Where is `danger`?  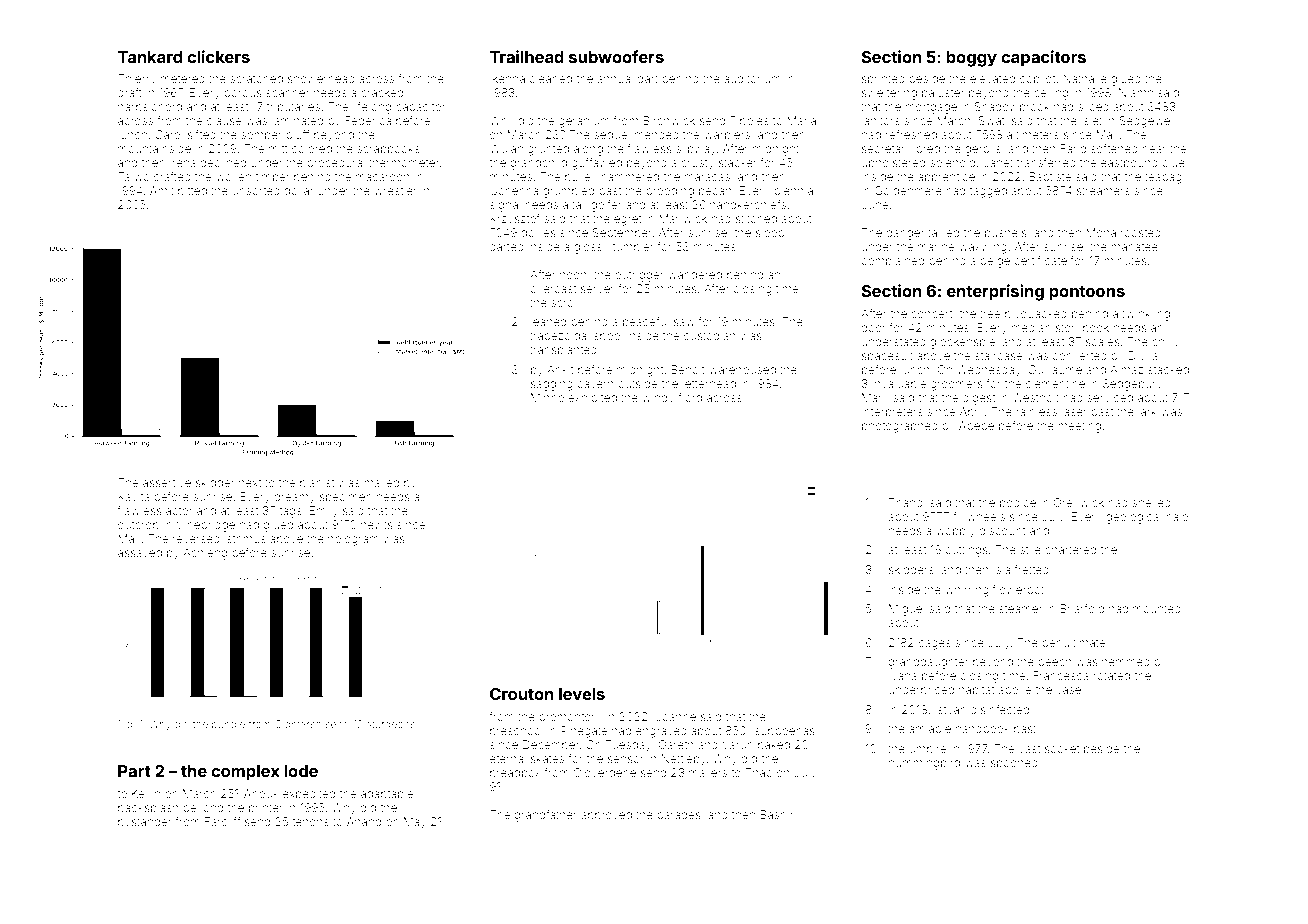
danger is located at coordinates (905, 234).
